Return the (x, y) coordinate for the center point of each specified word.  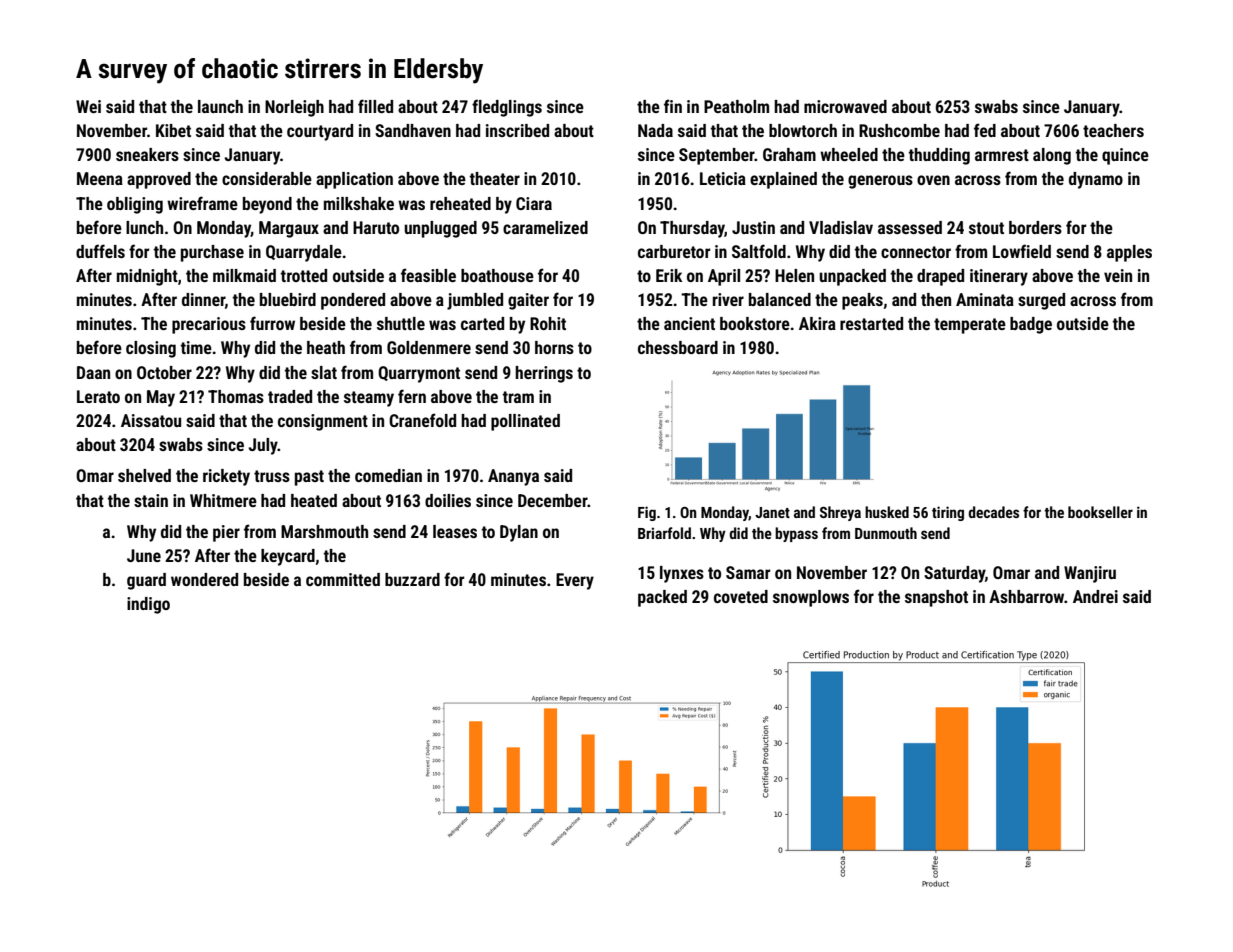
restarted (871, 323)
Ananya (513, 477)
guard (146, 581)
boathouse (497, 275)
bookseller (1100, 512)
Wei (88, 106)
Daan (93, 372)
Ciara (534, 203)
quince (1125, 156)
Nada (655, 130)
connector (916, 252)
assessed (910, 227)
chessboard (678, 347)
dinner (203, 299)
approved (159, 180)
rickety (226, 477)
